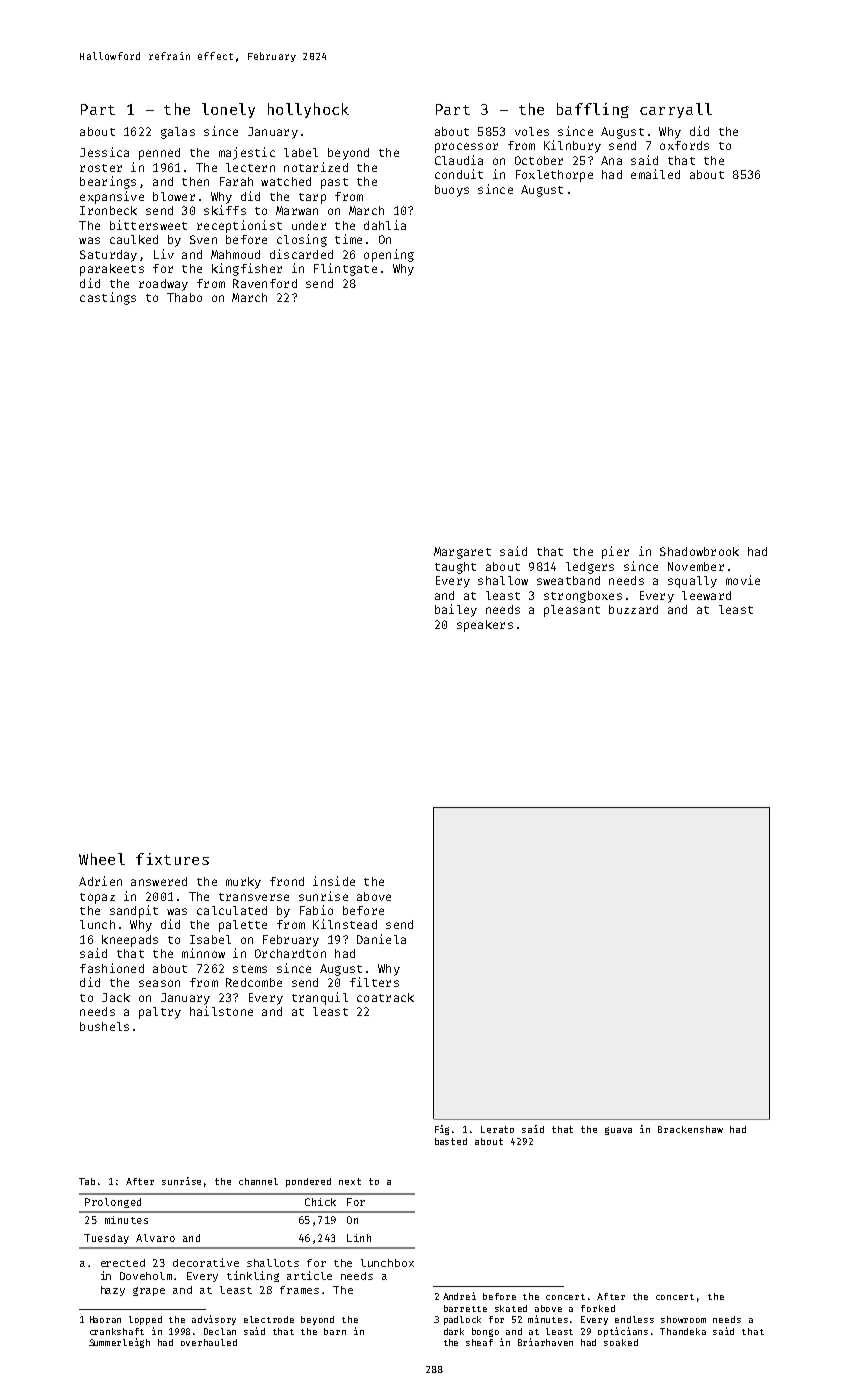 This screenshot has width=849, height=1400. Describe the element at coordinates (385, 225) in the screenshot. I see `dahlia` at that location.
